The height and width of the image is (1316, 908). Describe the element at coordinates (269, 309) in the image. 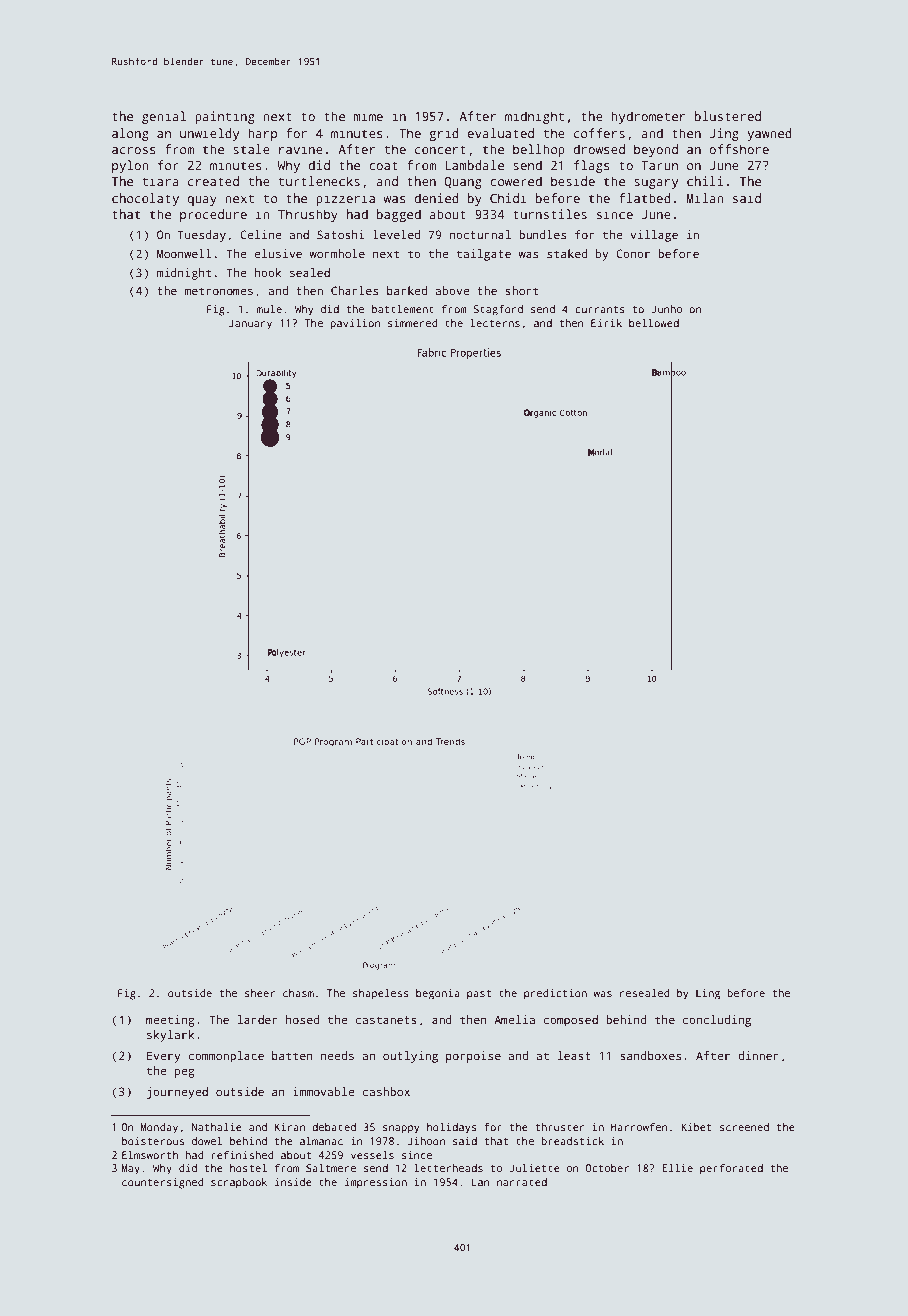

I see `mule` at that location.
